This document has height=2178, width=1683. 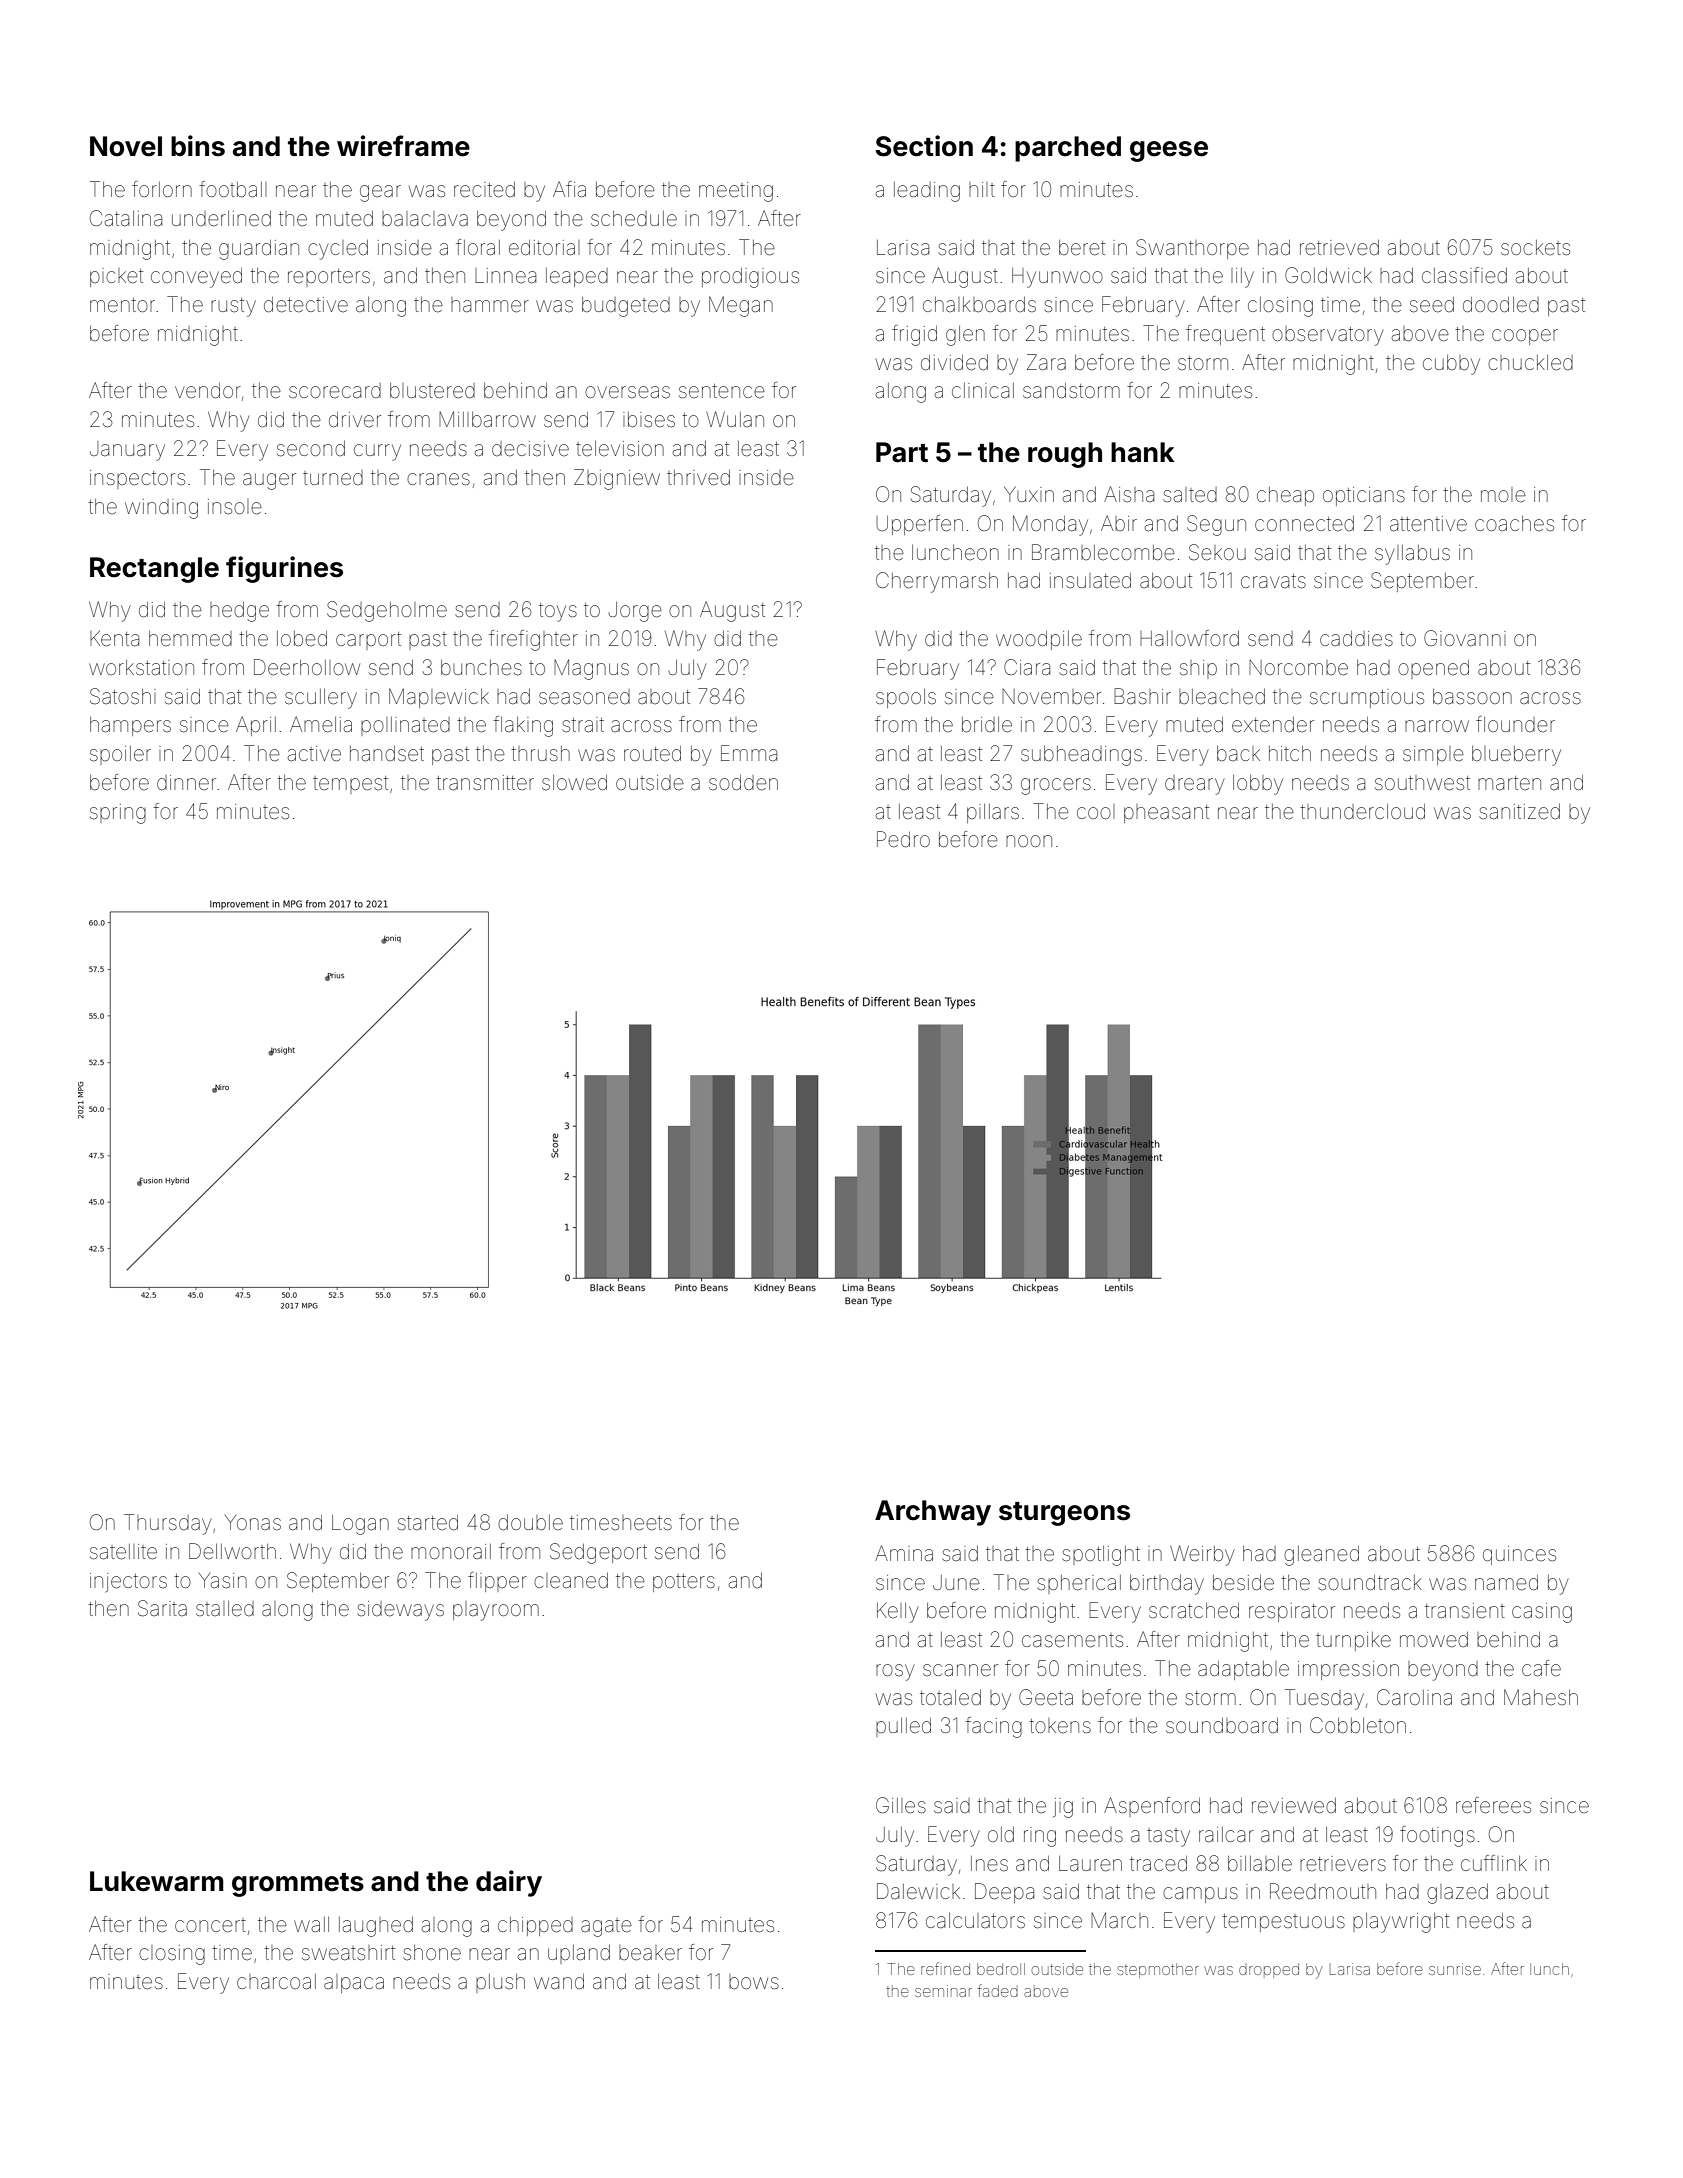 I want to click on dinner, so click(x=186, y=782).
